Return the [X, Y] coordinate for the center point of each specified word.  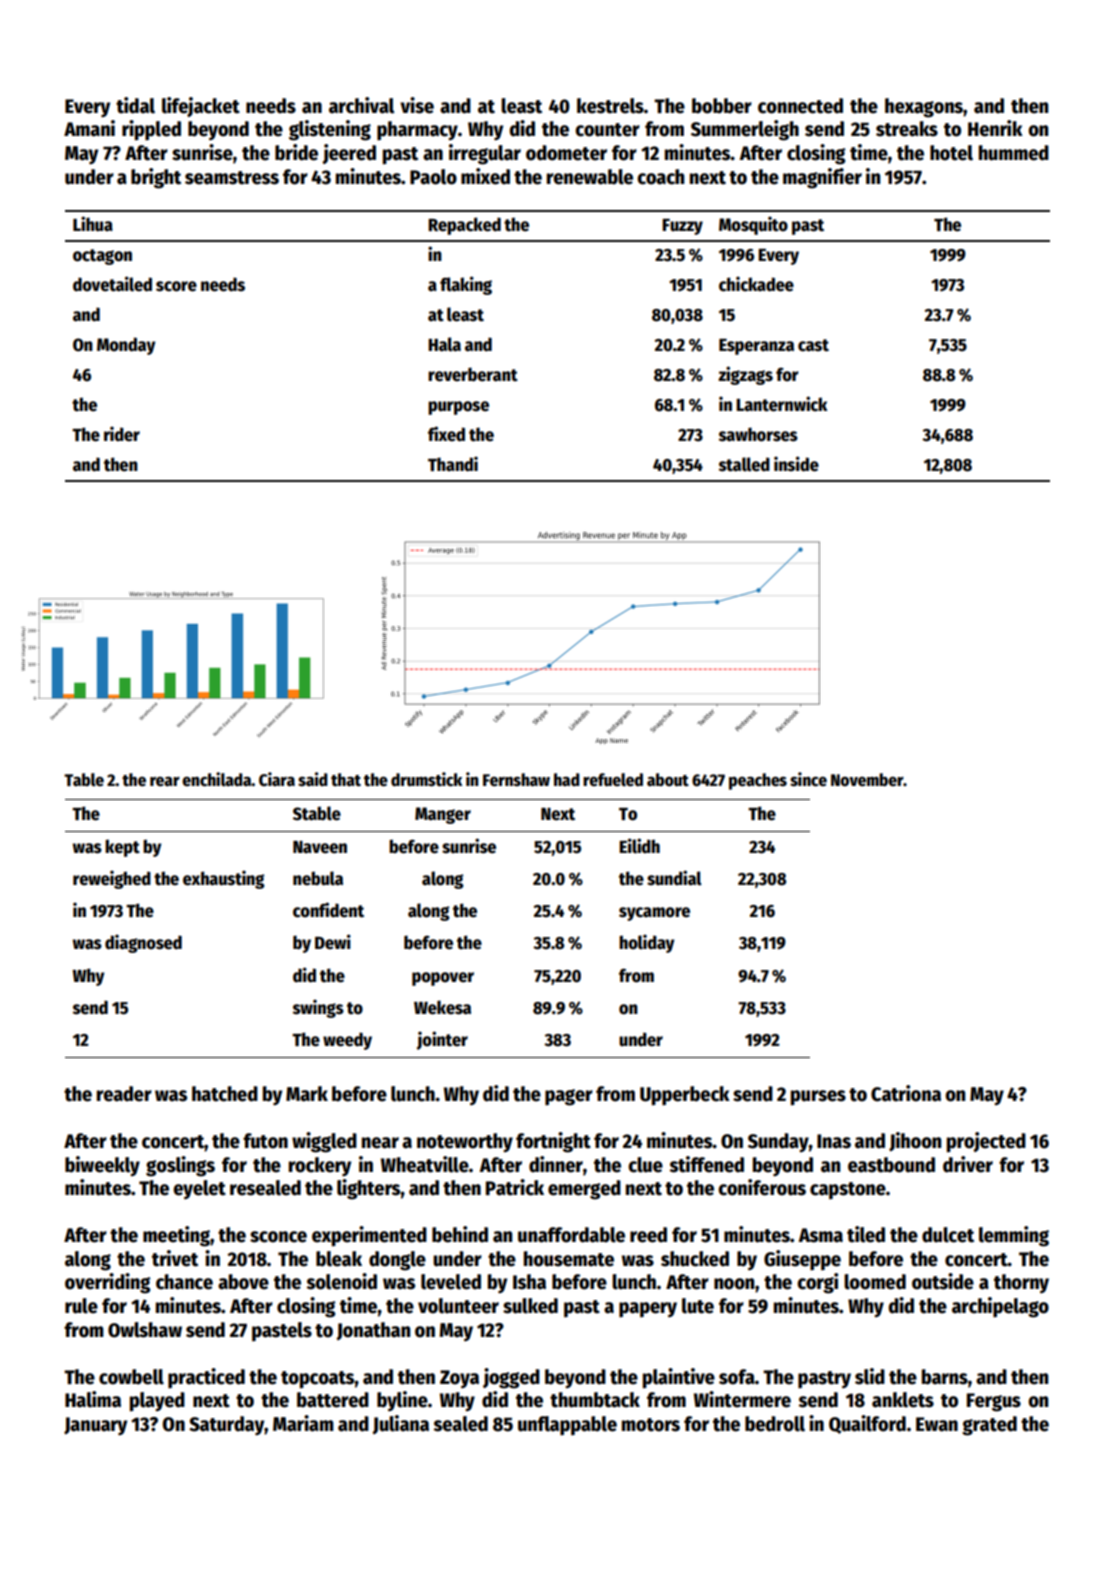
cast [813, 345]
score [176, 286]
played [157, 1402]
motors [651, 1425]
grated [989, 1426]
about [668, 780]
